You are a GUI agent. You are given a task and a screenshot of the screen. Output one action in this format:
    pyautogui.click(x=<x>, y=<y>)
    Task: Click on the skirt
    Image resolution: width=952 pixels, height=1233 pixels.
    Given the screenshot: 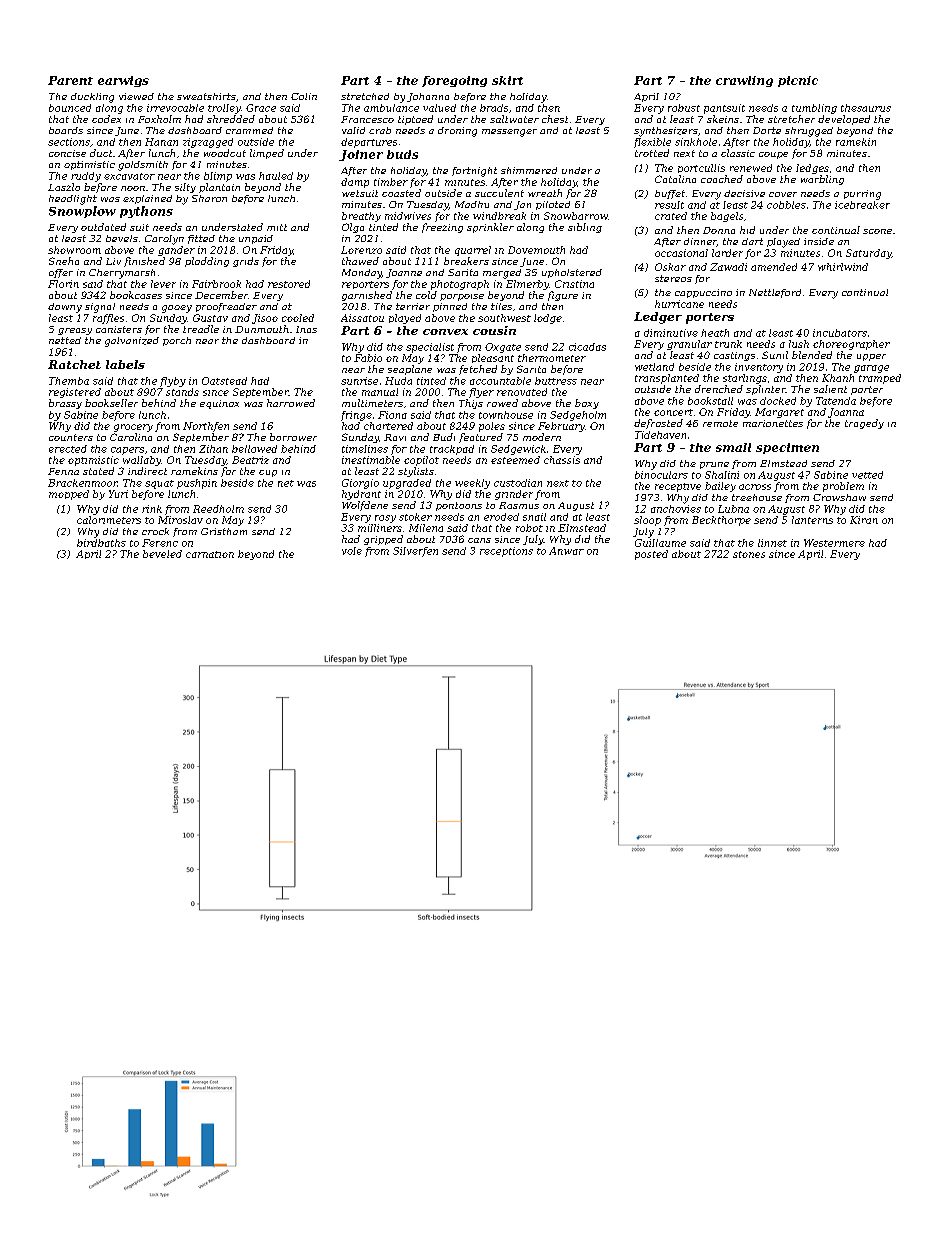 What is the action you would take?
    pyautogui.click(x=507, y=80)
